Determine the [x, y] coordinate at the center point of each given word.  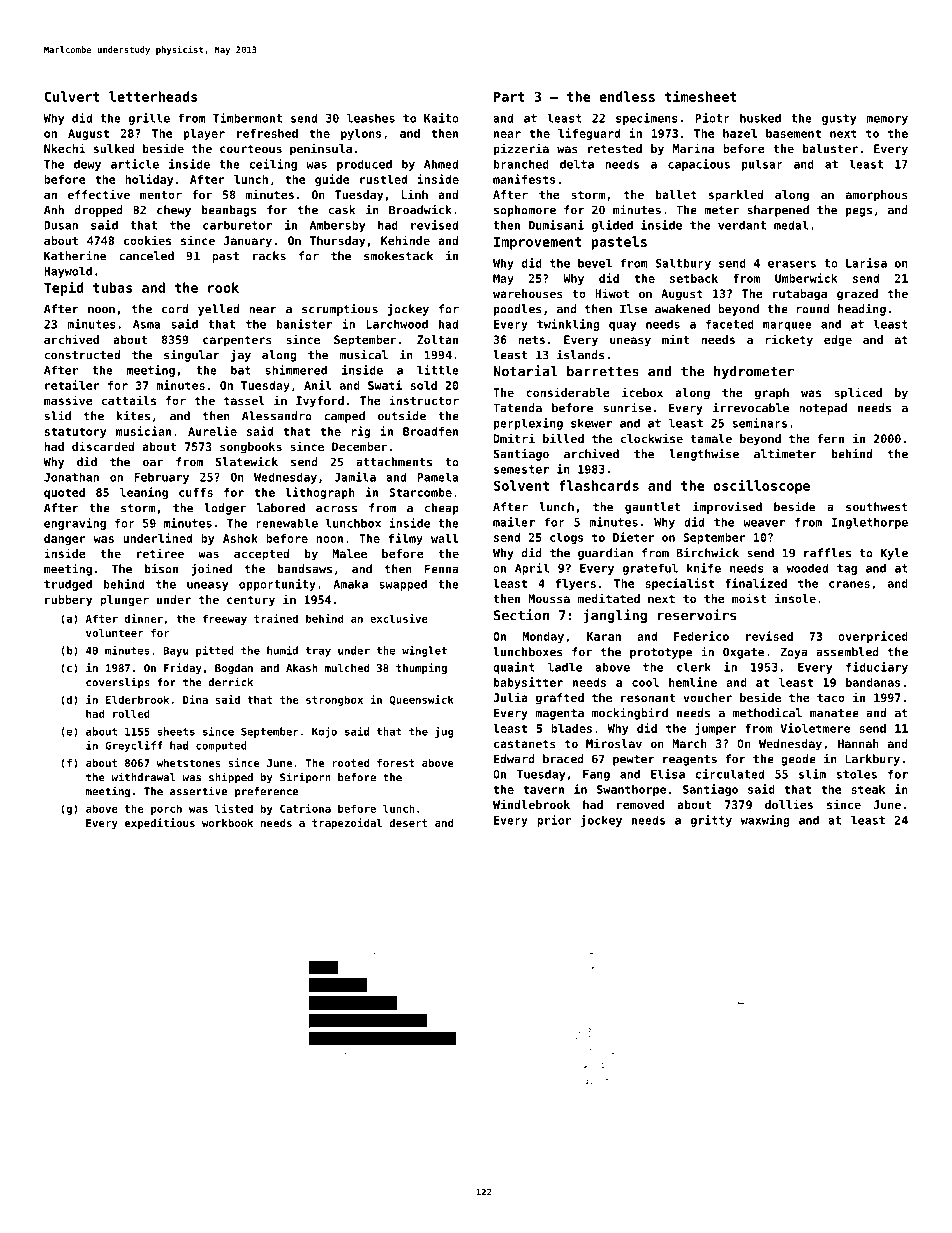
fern [831, 438]
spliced [858, 393]
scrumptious [340, 310]
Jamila [355, 477]
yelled [218, 310]
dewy [87, 165]
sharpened [778, 211]
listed [234, 808]
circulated [729, 774]
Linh [414, 194]
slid [58, 416]
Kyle [894, 554]
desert [408, 823]
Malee [349, 553]
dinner [144, 618]
